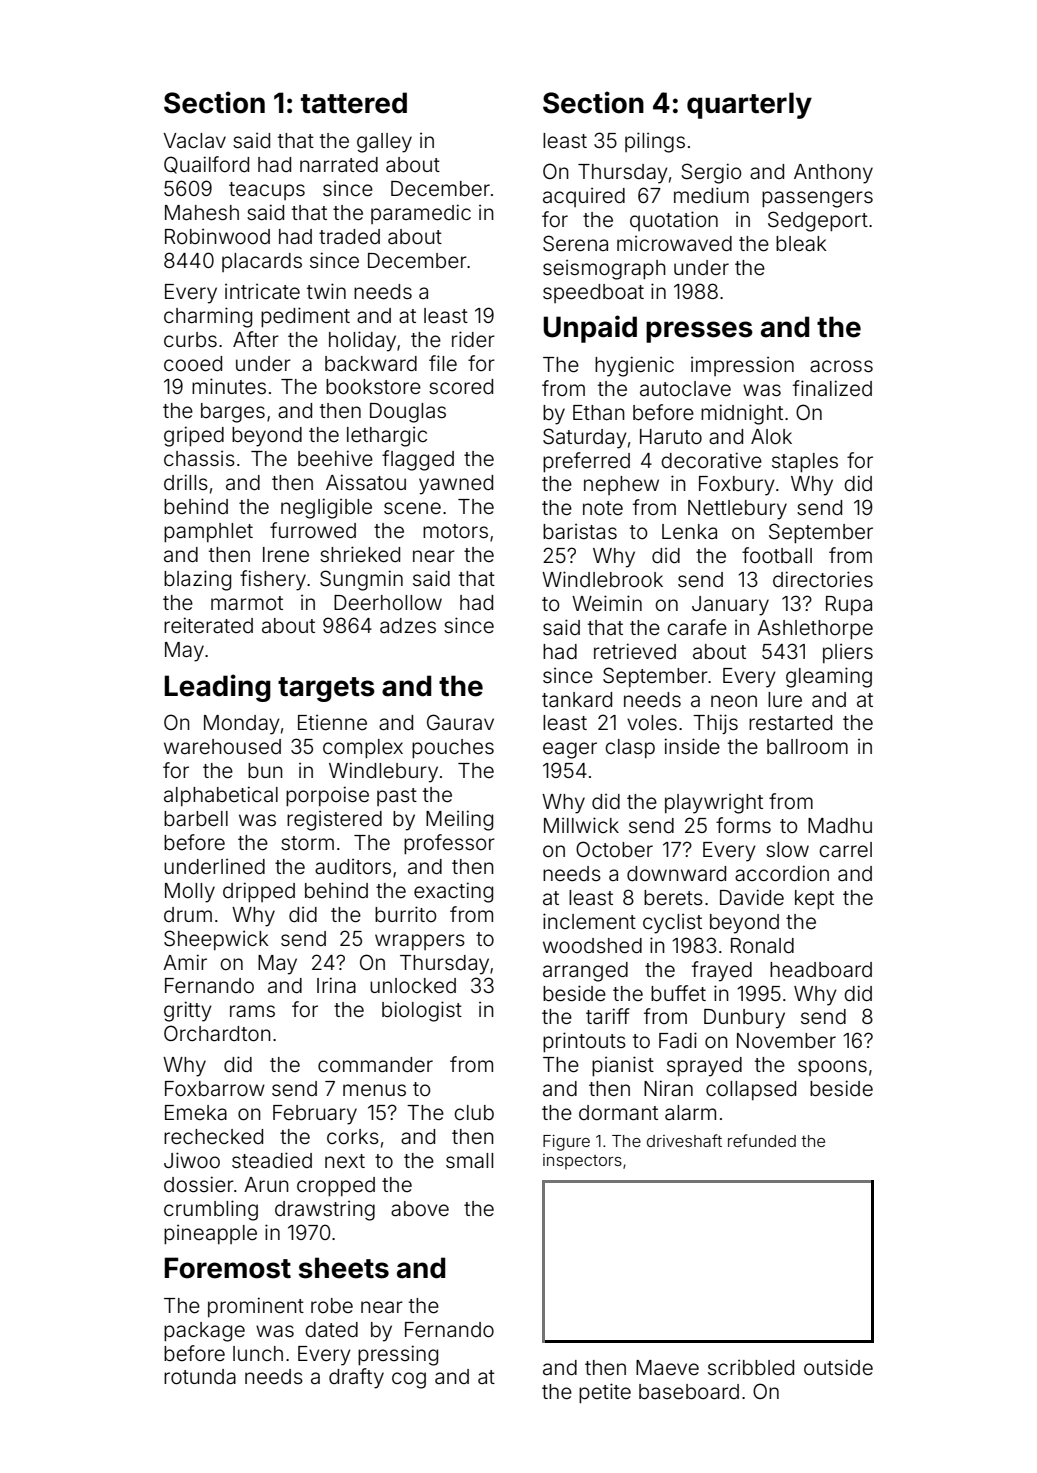 The height and width of the image is (1473, 1037). What do you see at coordinates (815, 630) in the image?
I see `Ashlethorpe` at bounding box center [815, 630].
